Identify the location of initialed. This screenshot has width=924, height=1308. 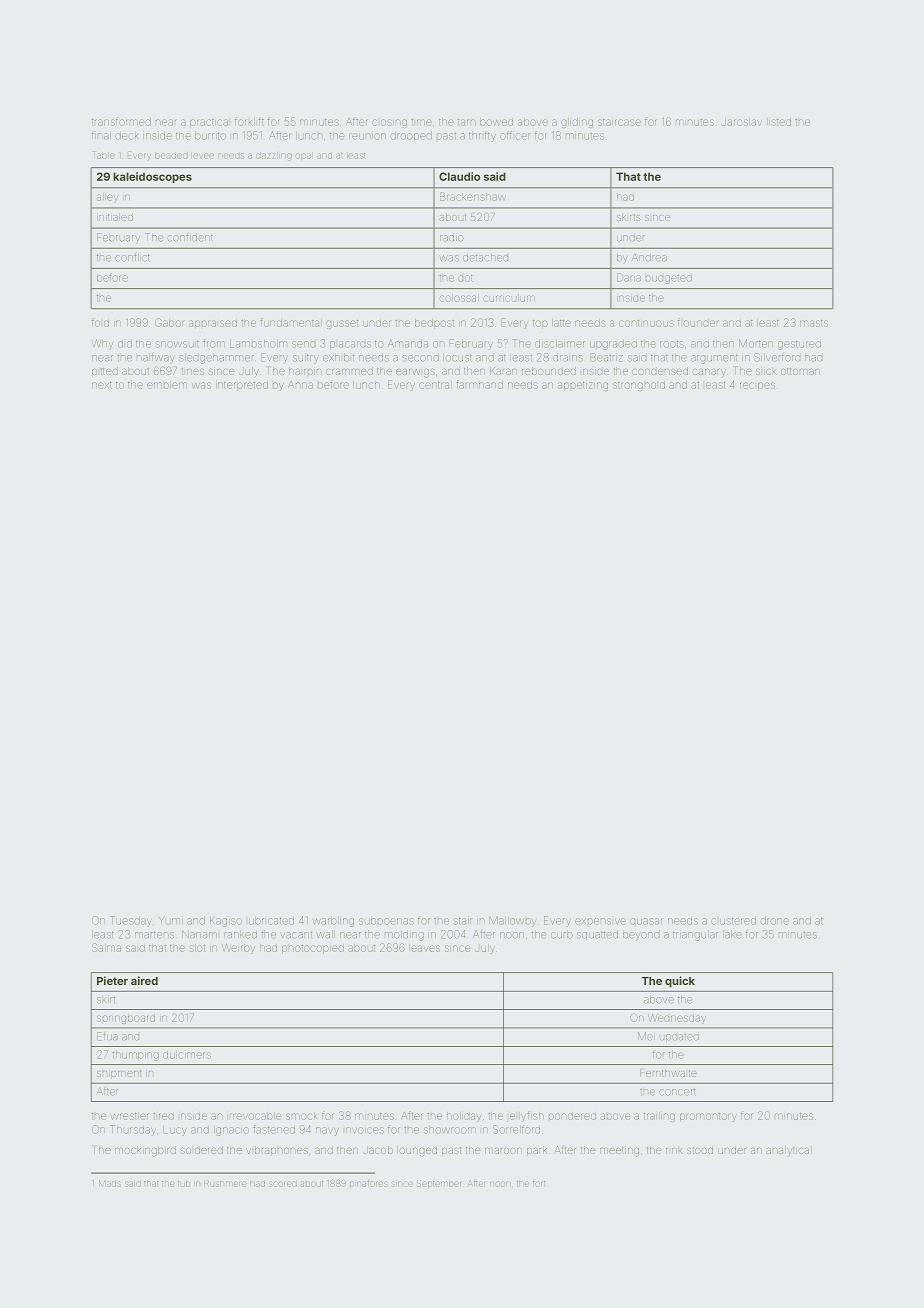
(115, 217).
